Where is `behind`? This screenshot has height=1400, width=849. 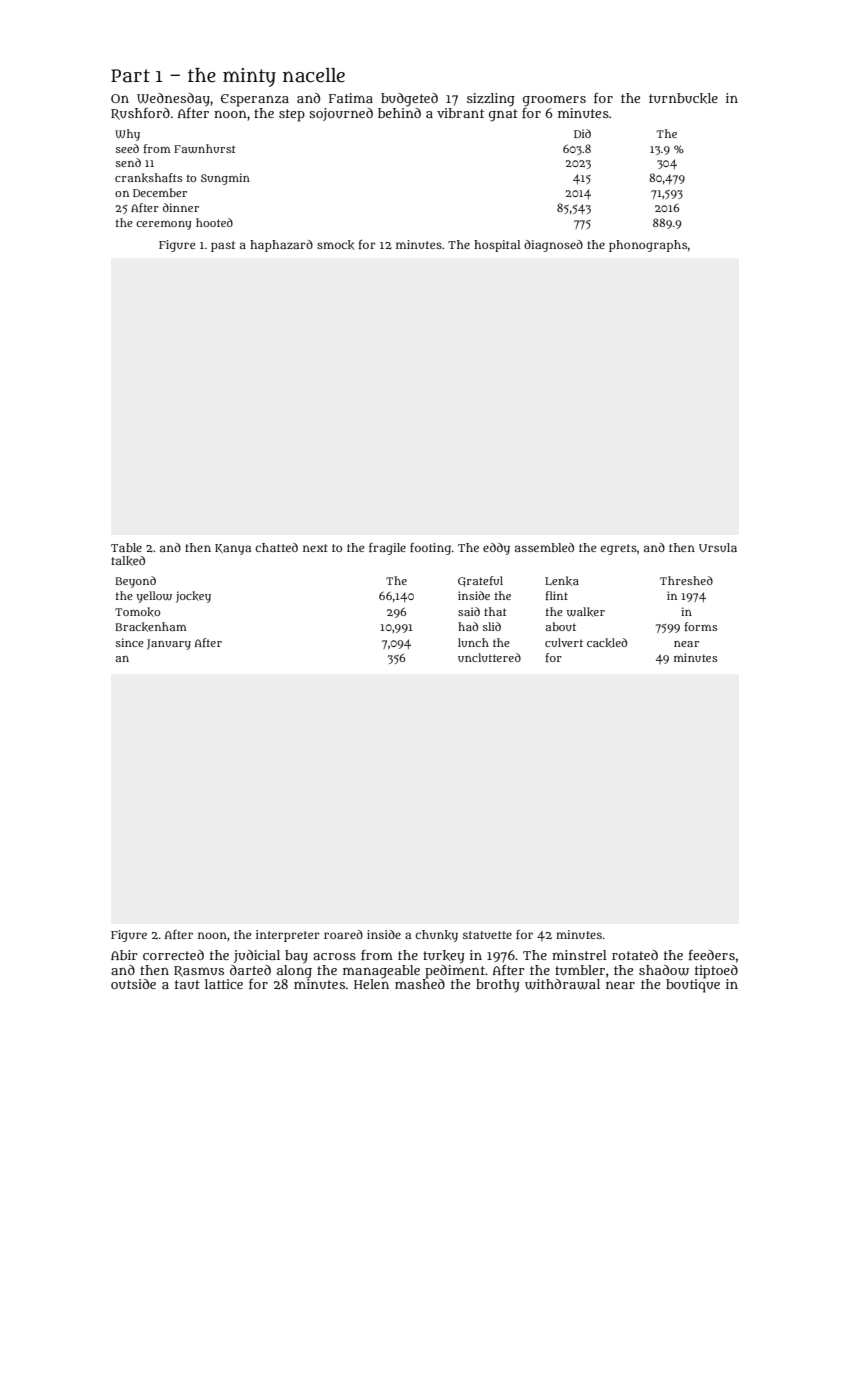
behind is located at coordinates (399, 113).
